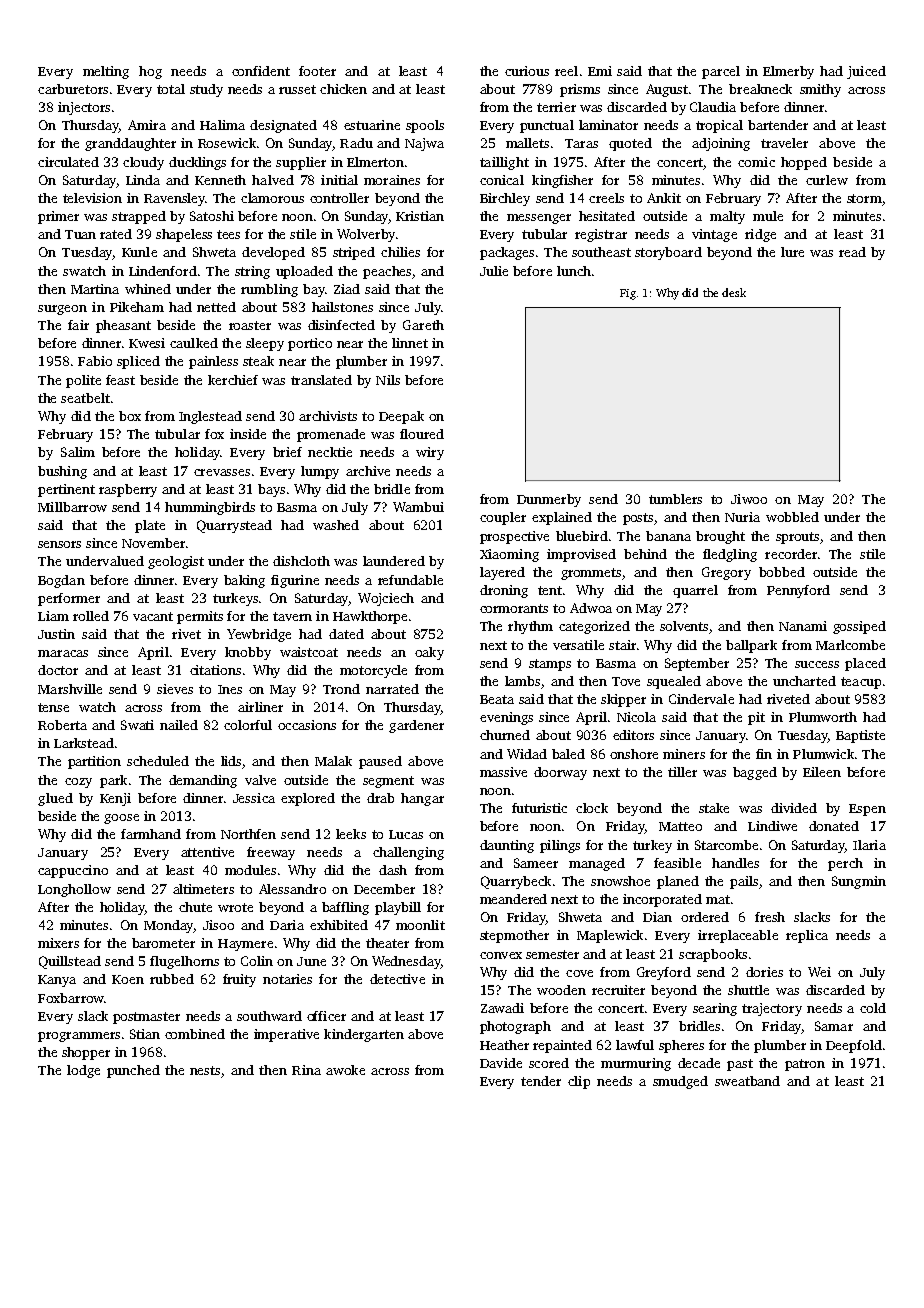  I want to click on punched, so click(133, 1071).
